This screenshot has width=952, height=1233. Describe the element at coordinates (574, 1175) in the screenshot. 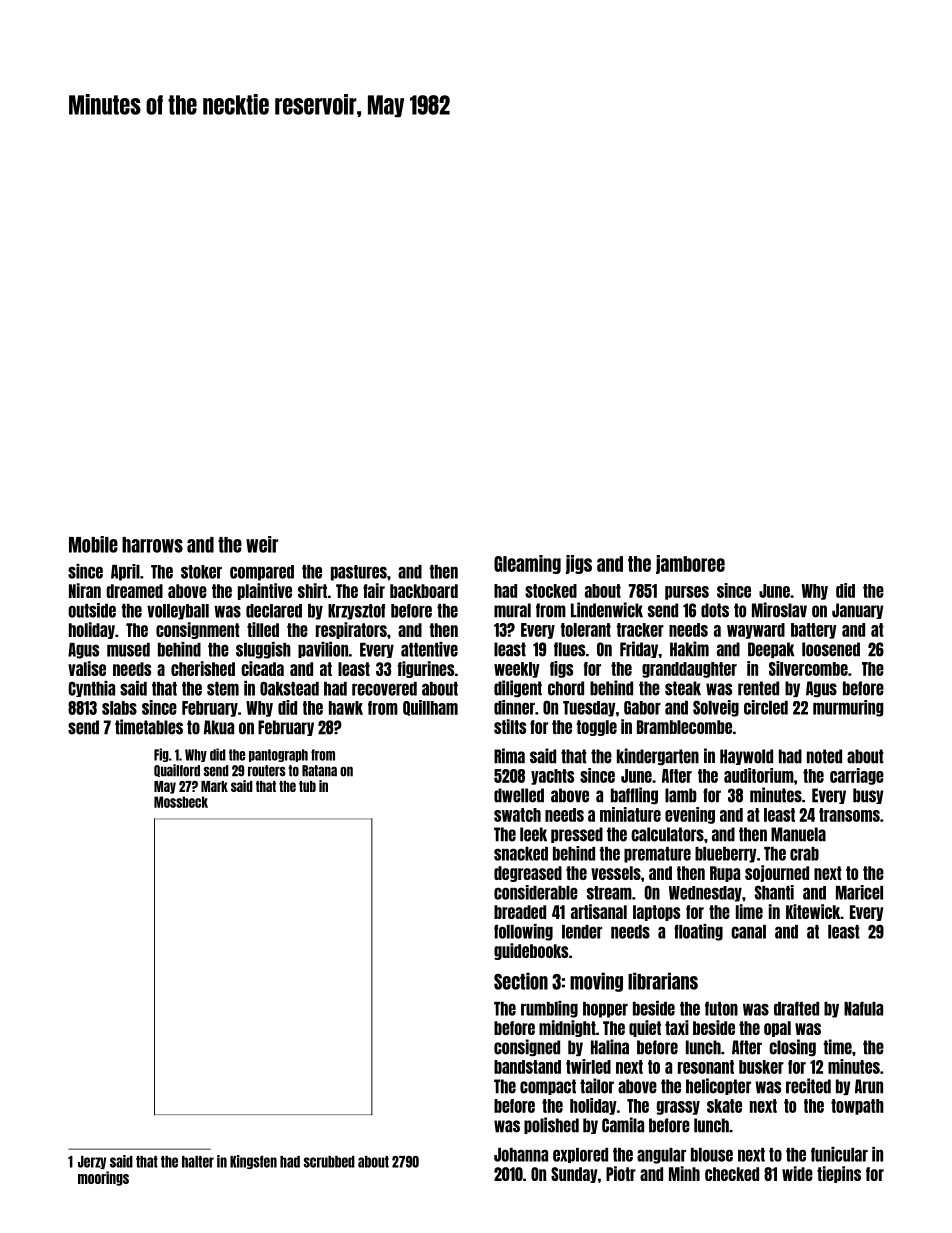

I see `Sunday` at that location.
